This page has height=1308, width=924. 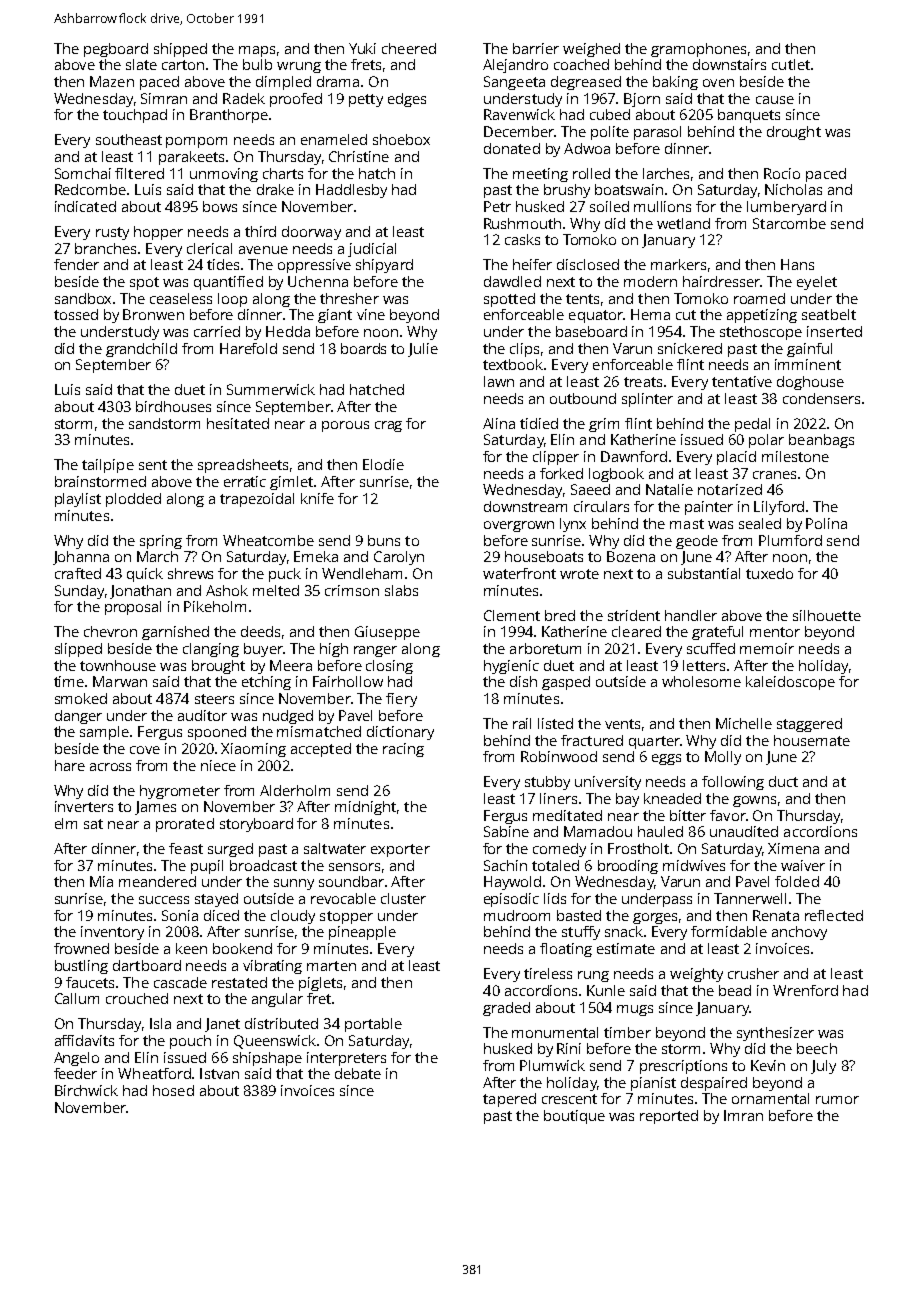 I want to click on cascade, so click(x=180, y=982).
